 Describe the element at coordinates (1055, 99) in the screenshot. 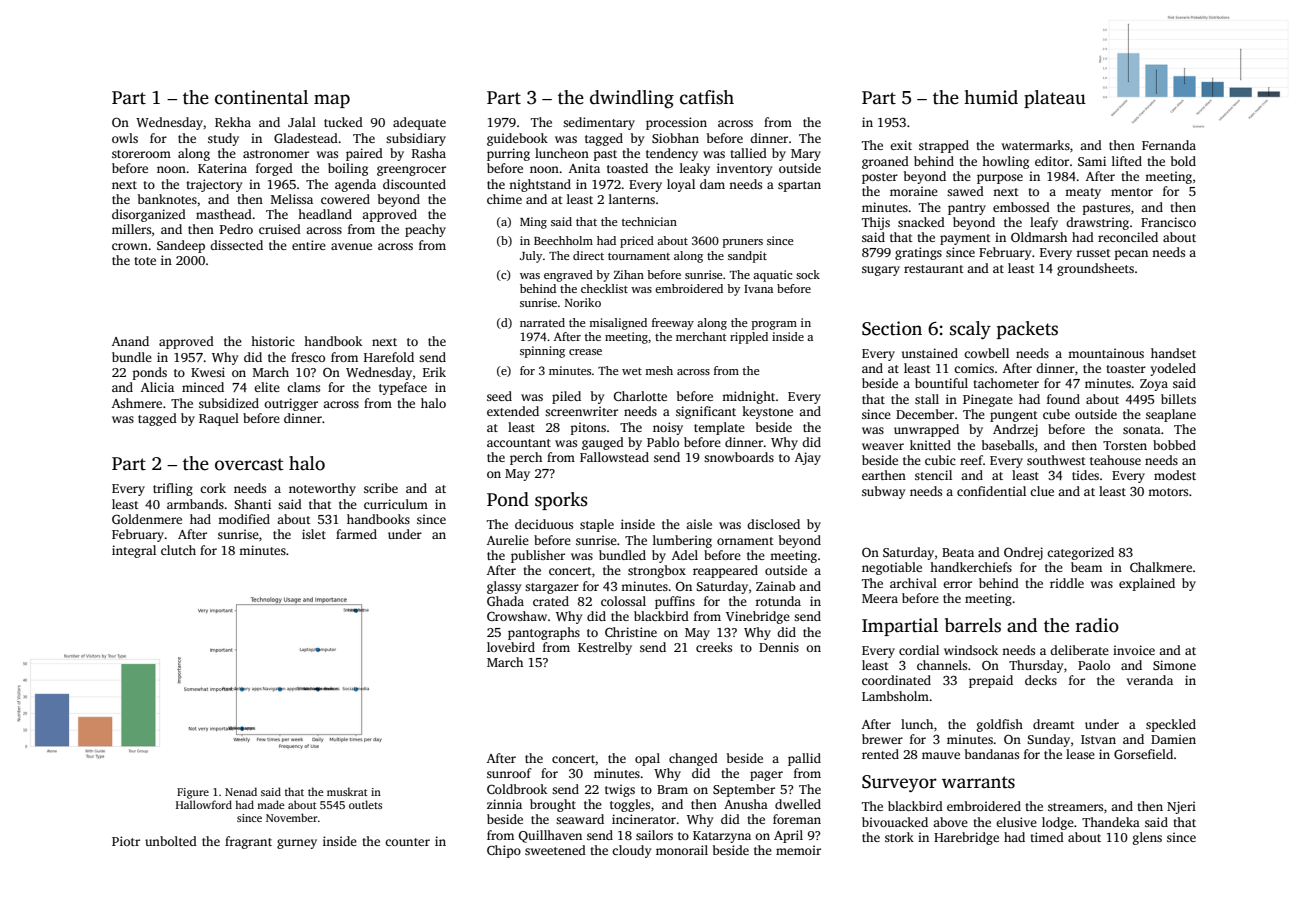

I see `plateau` at that location.
